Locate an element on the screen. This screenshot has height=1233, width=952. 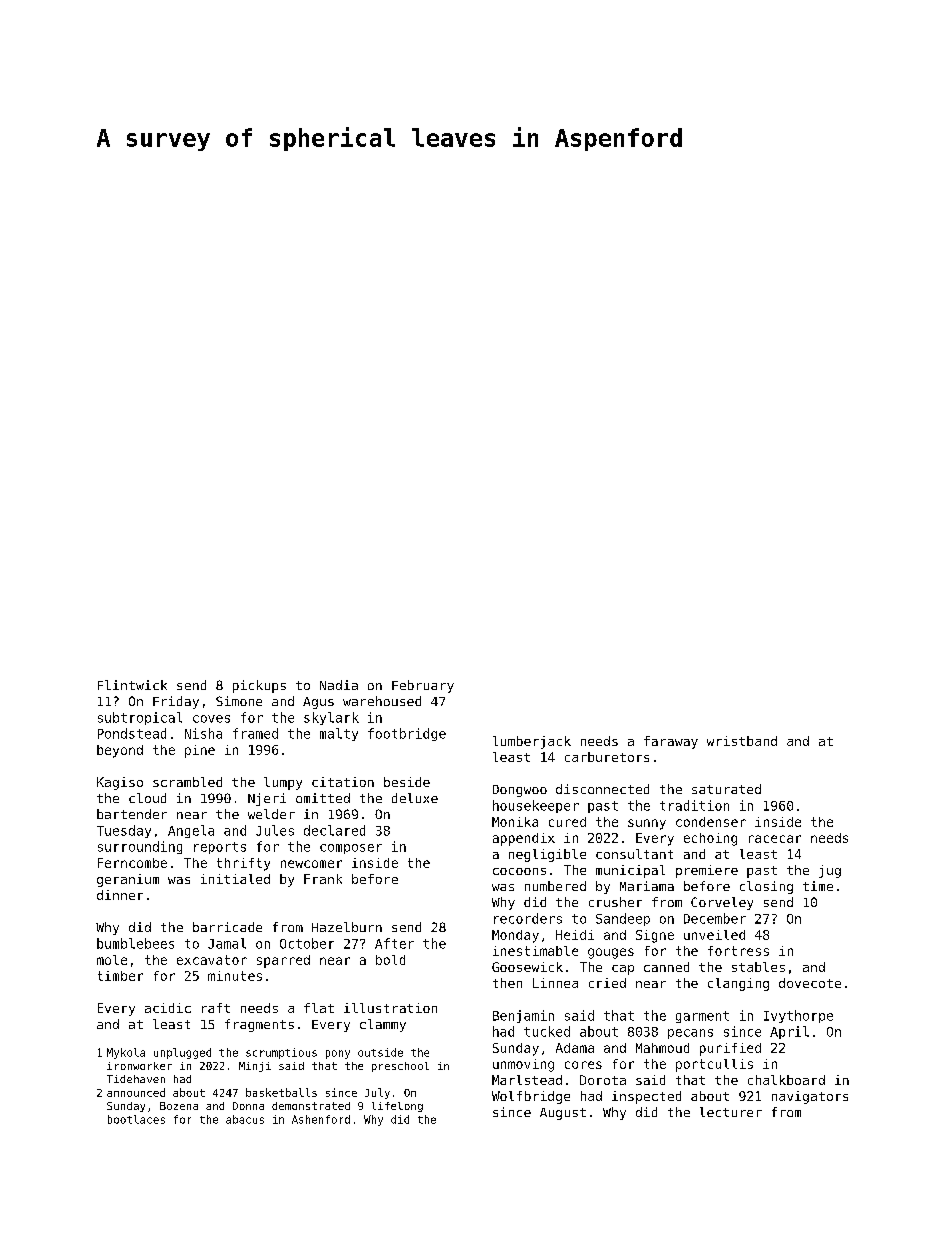
faraway is located at coordinates (671, 742).
